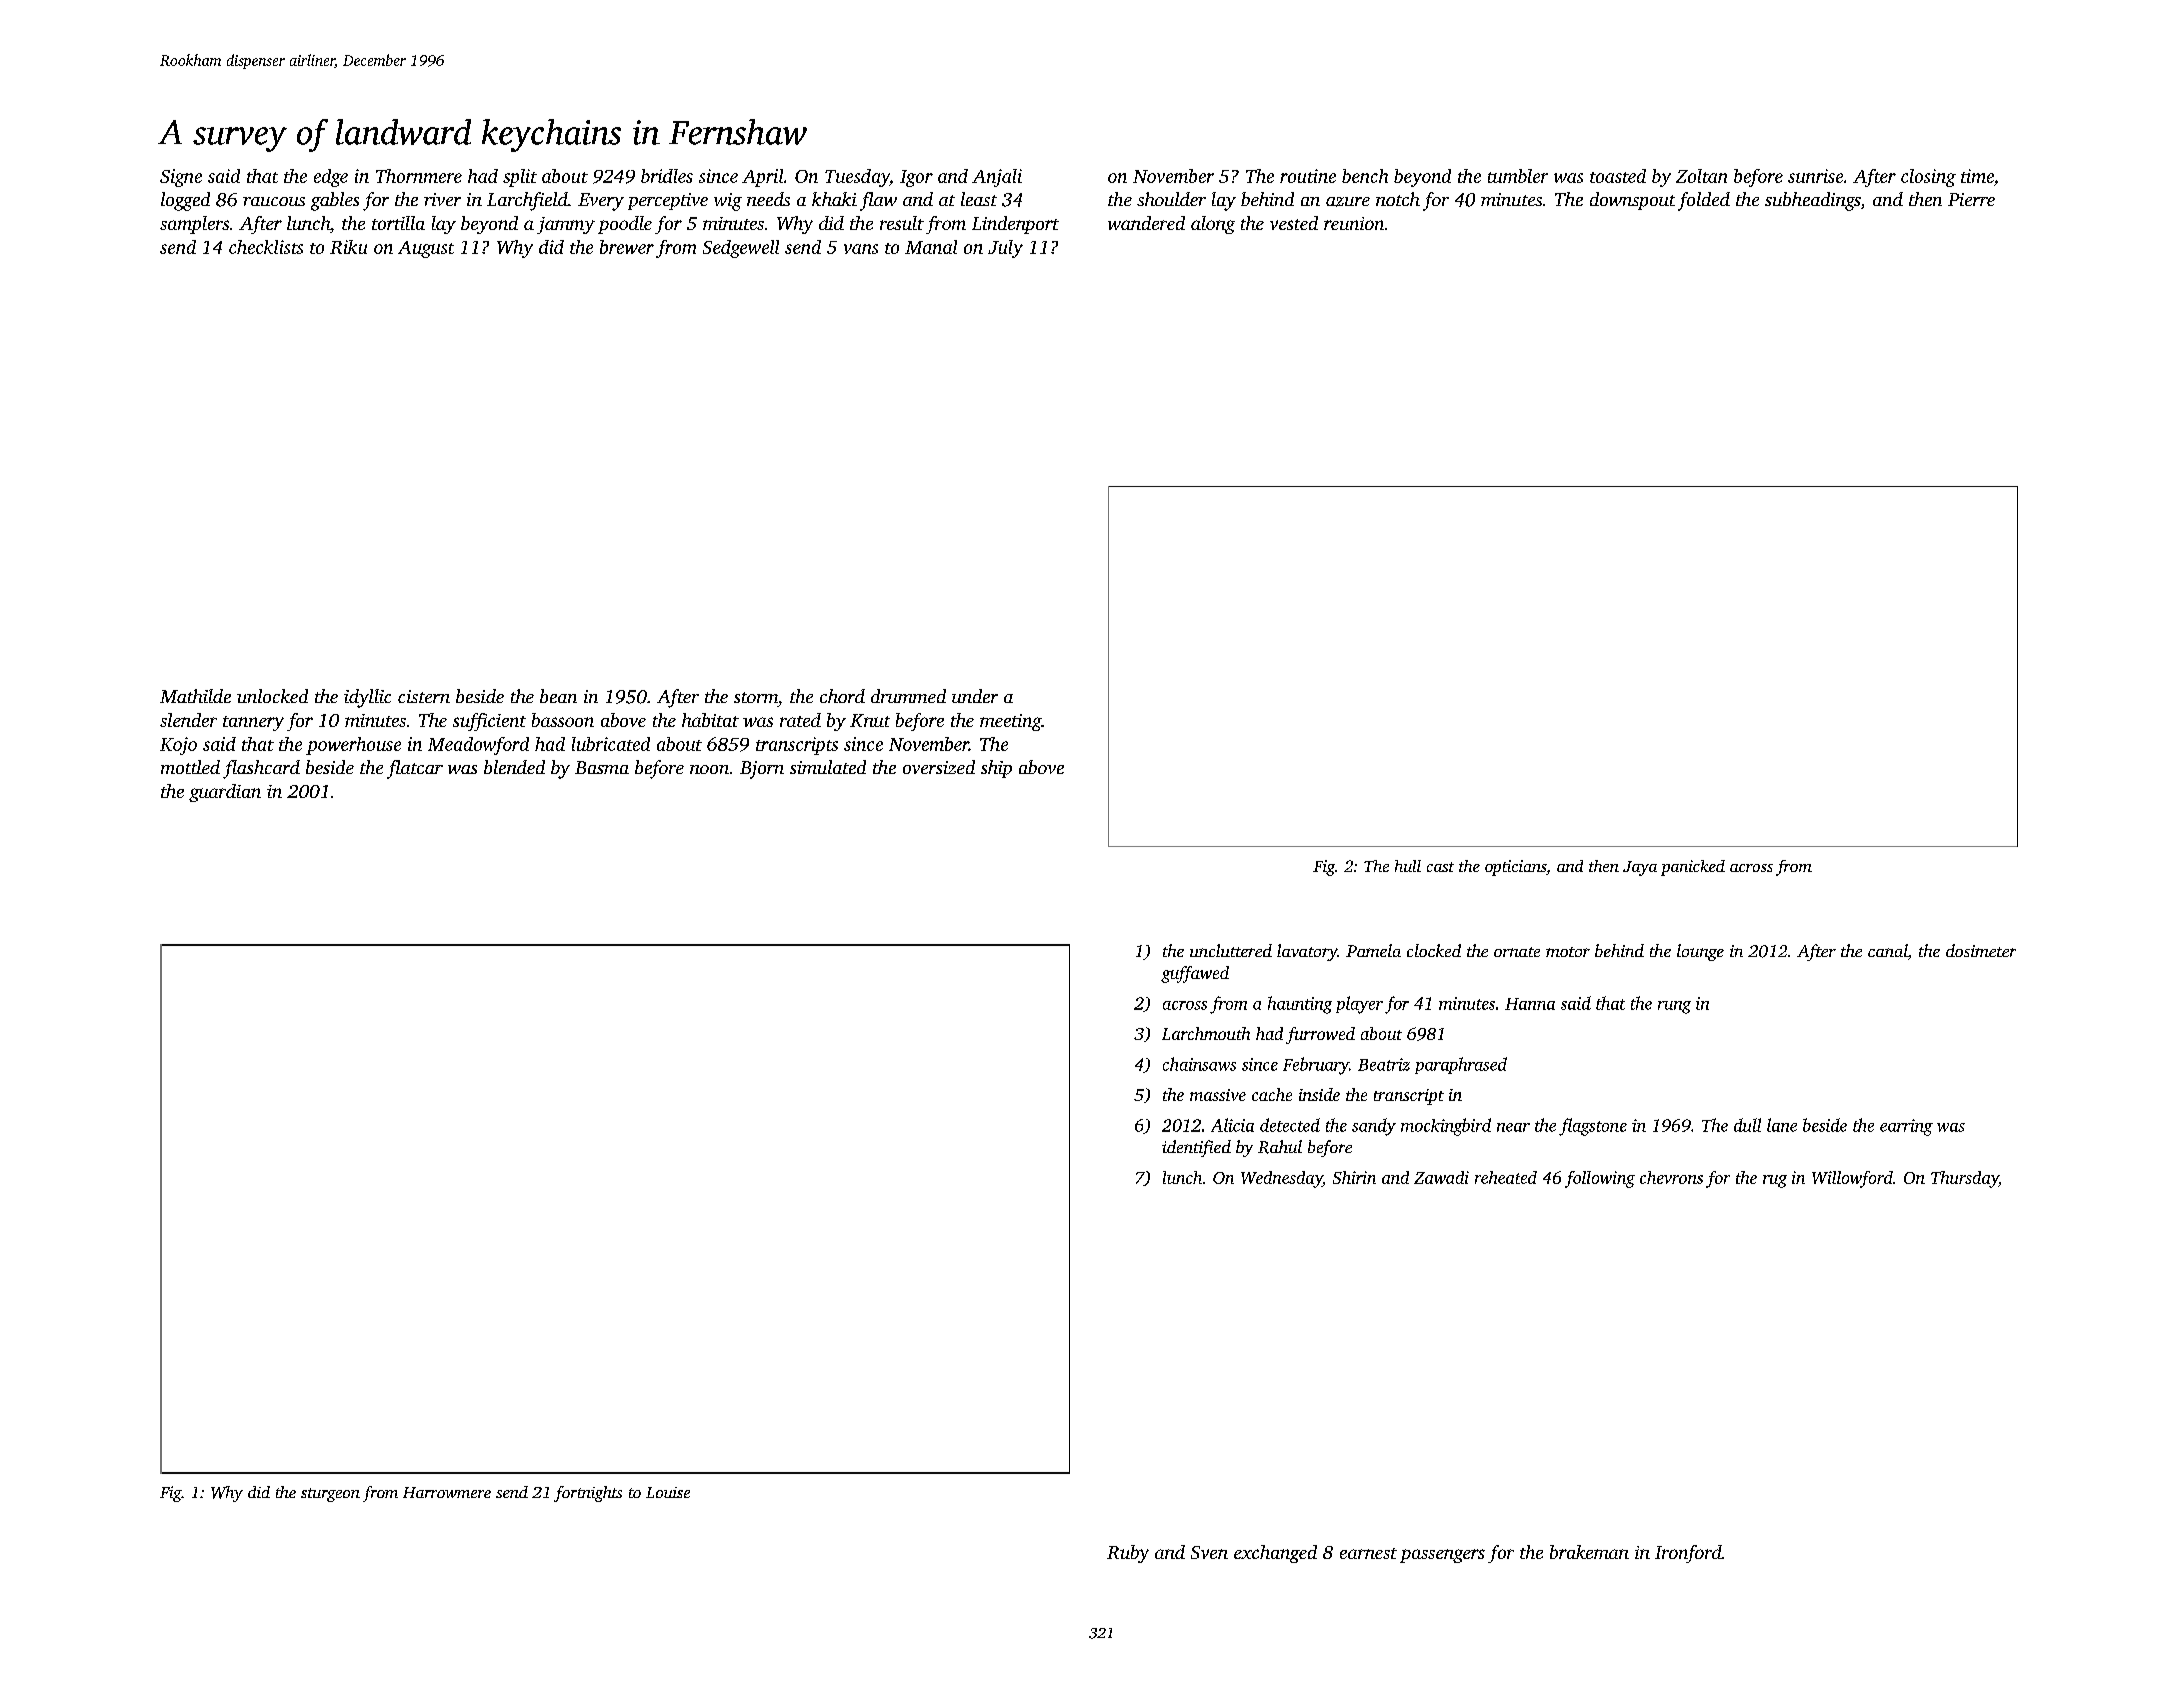 The height and width of the document is (1683, 2178). Describe the element at coordinates (1981, 950) in the document. I see `dosimeter` at that location.
